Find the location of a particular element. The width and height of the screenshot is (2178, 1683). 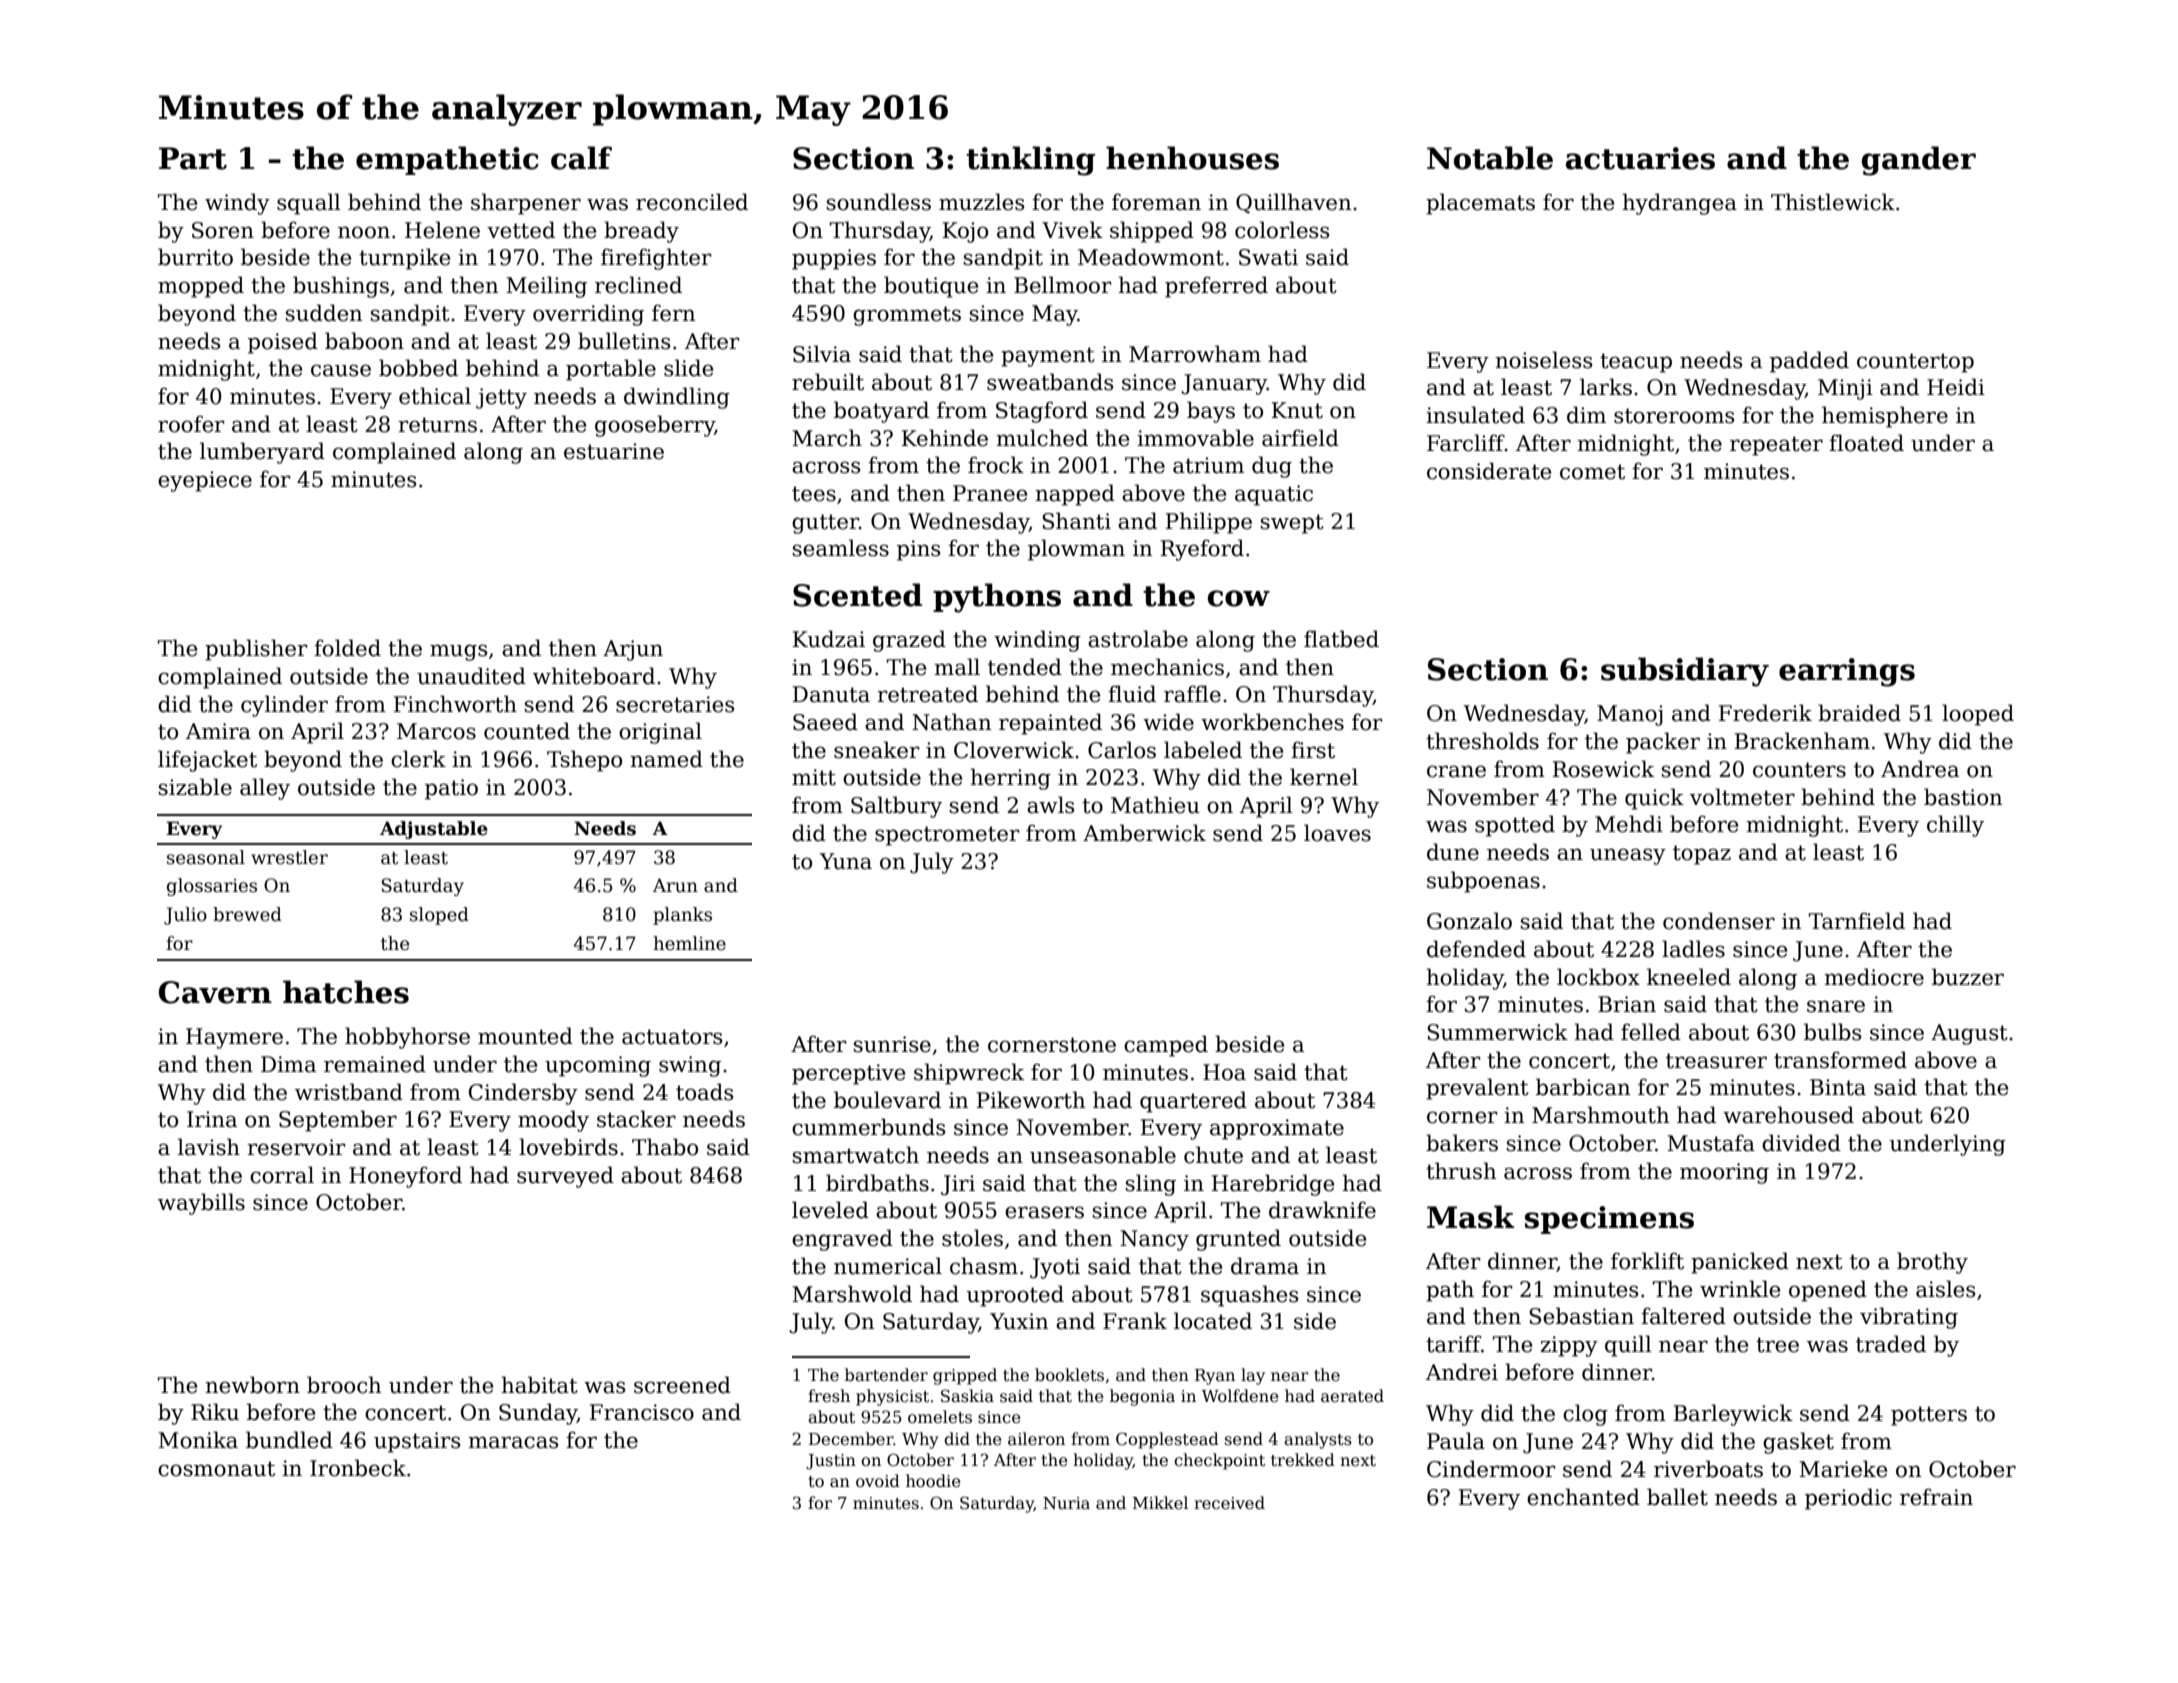

whiteboard is located at coordinates (594, 676).
